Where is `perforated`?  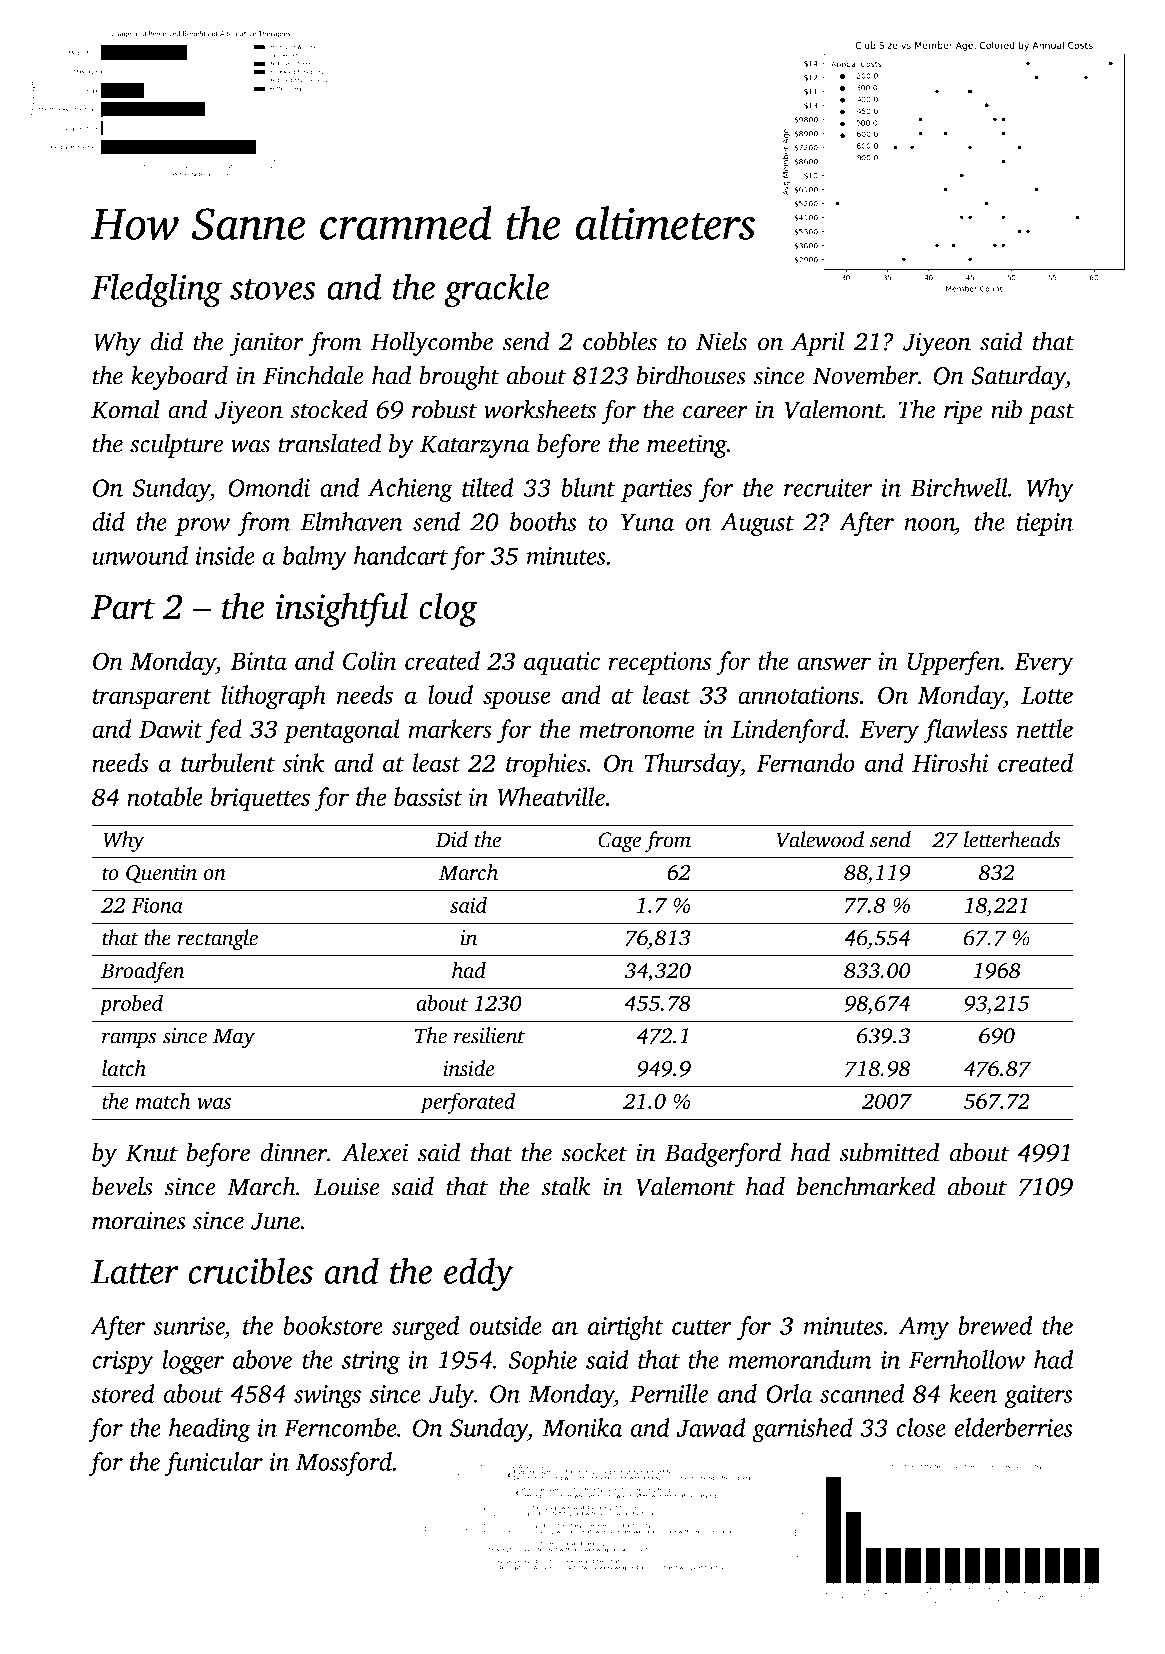 perforated is located at coordinates (467, 1103).
